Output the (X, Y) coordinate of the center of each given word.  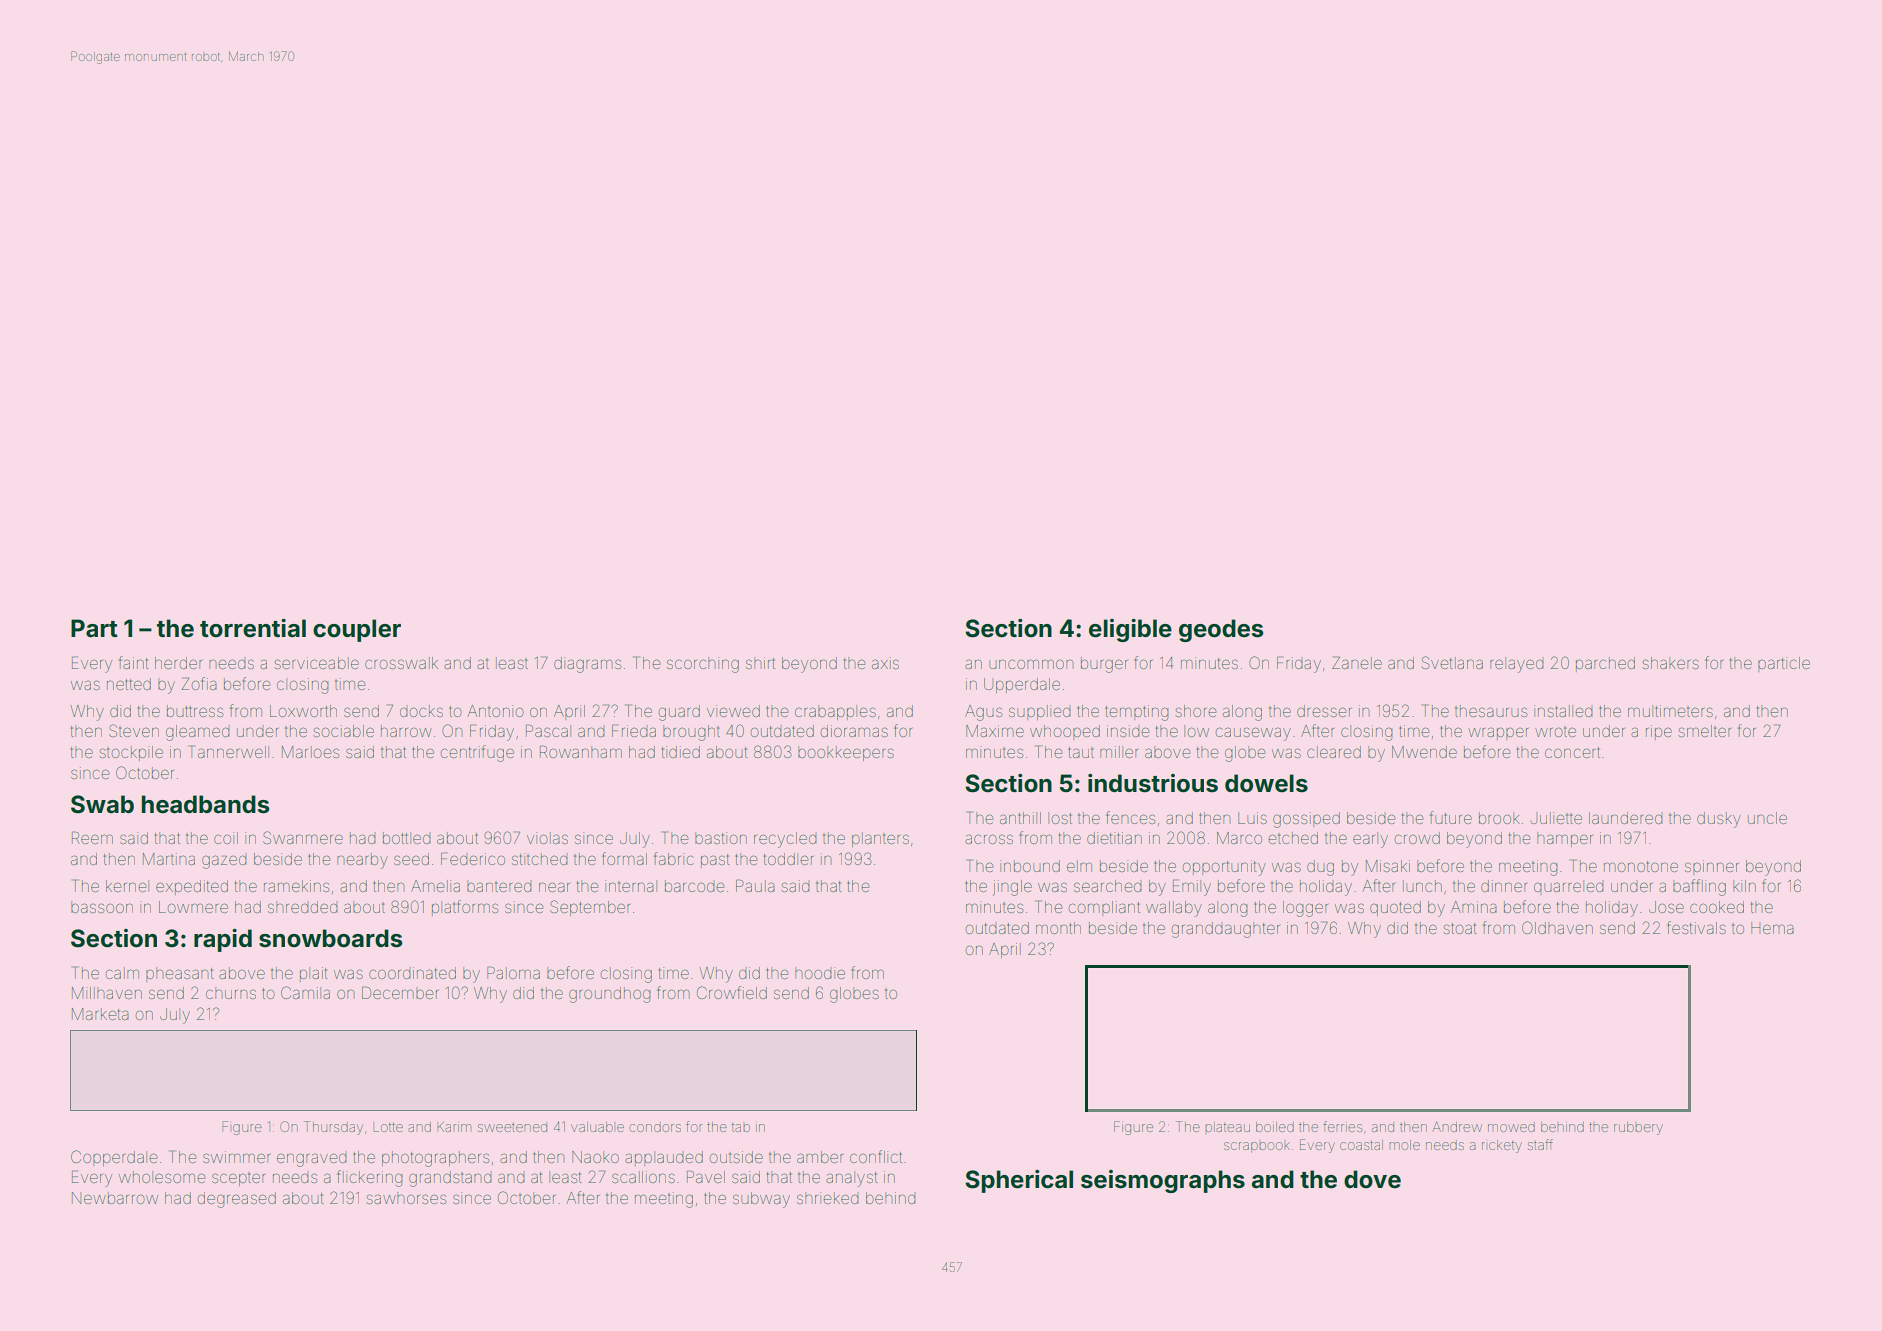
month (1058, 928)
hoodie (820, 973)
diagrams (587, 665)
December (400, 993)
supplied (1040, 712)
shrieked (828, 1198)
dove (1372, 1179)
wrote (1555, 732)
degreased (237, 1200)
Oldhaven (1557, 927)
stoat (1460, 928)
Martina (169, 859)
